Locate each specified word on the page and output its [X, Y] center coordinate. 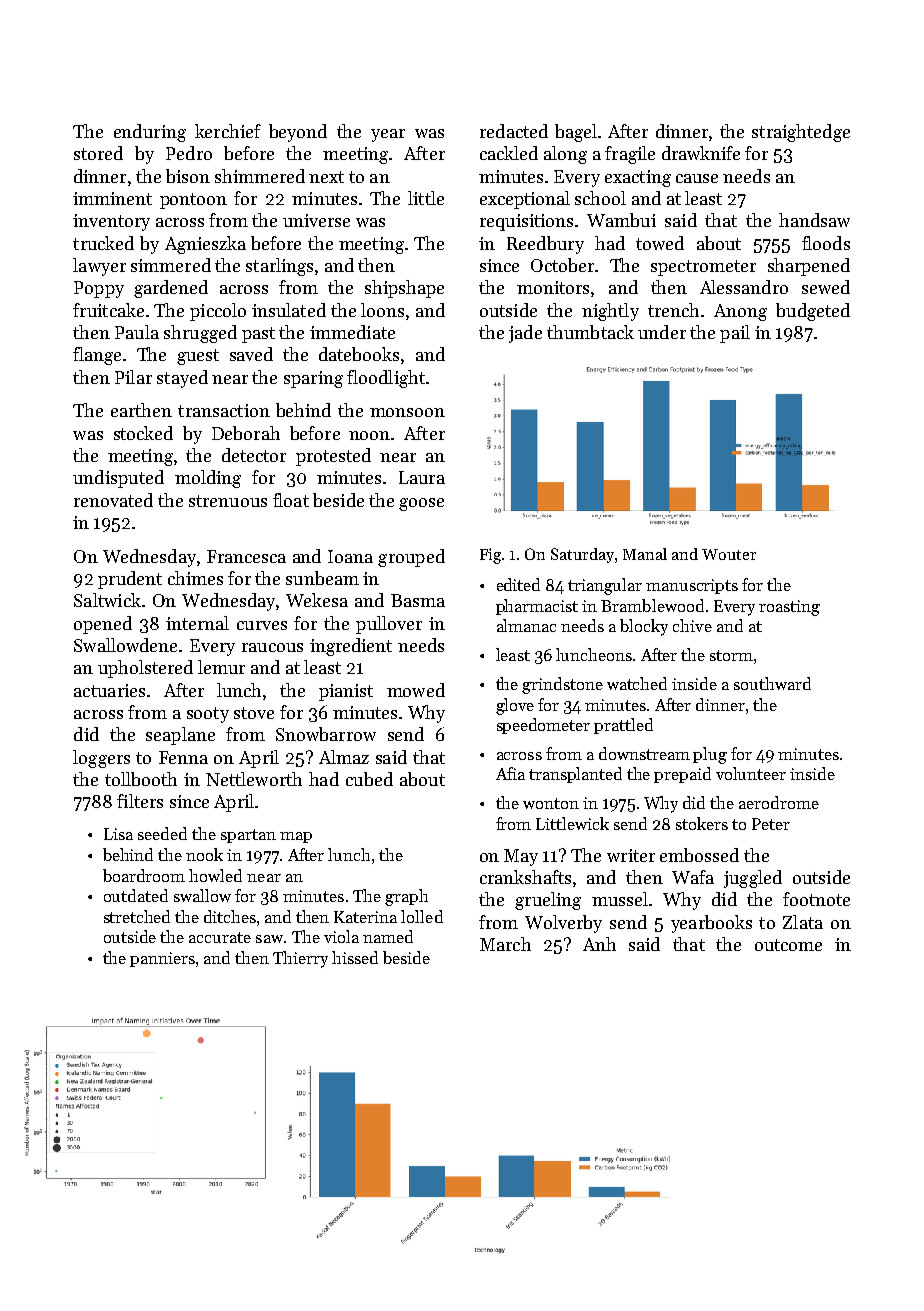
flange [97, 356]
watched [637, 683]
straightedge [801, 133]
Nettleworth [254, 779]
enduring [150, 133]
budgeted [813, 312]
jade [525, 334]
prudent [130, 580]
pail [735, 334]
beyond [298, 133]
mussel [620, 899]
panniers [162, 959]
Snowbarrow [326, 734]
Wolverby [563, 924]
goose [421, 504]
